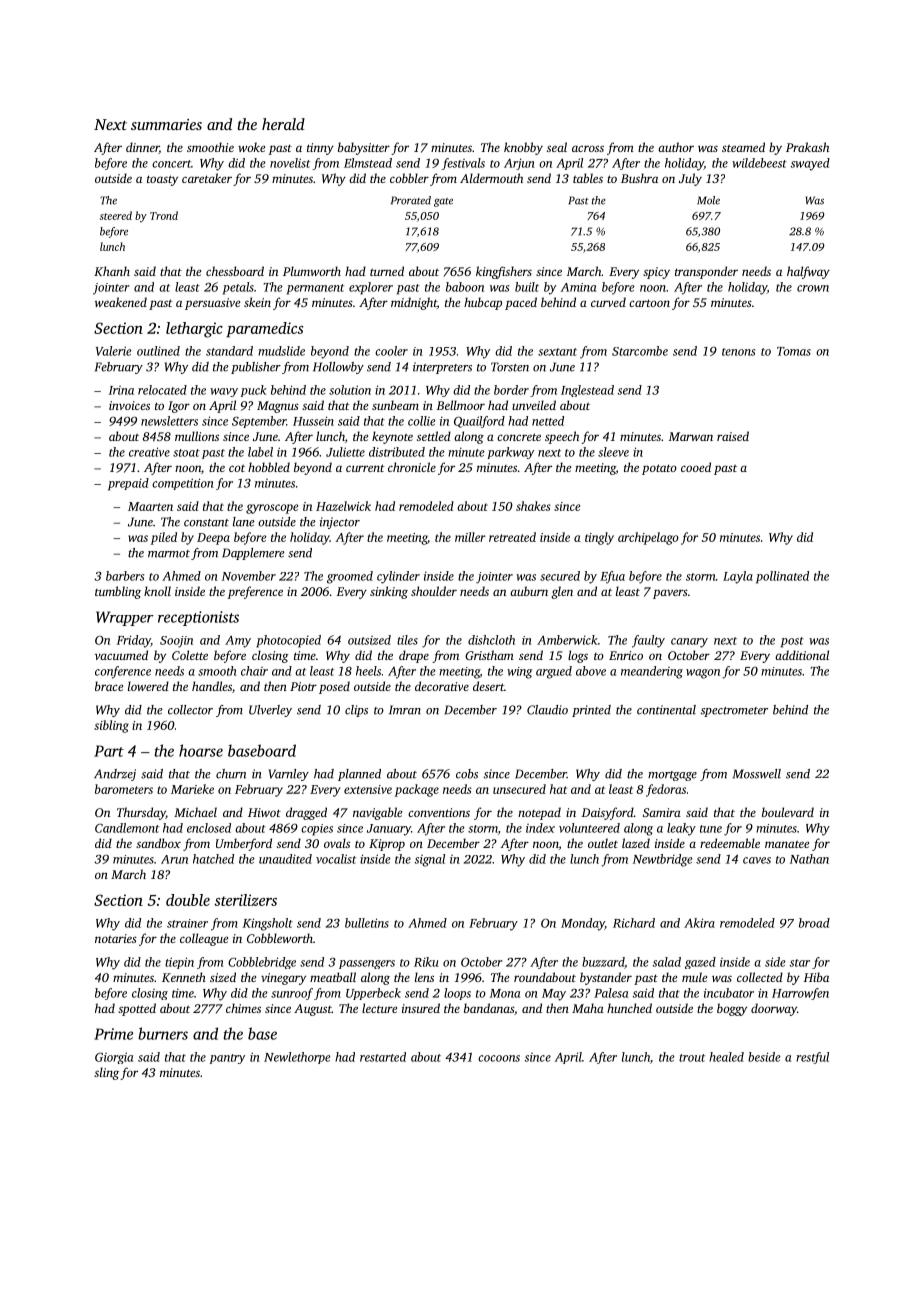 The width and height of the screenshot is (924, 1308). What do you see at coordinates (612, 577) in the screenshot?
I see `Efua` at bounding box center [612, 577].
